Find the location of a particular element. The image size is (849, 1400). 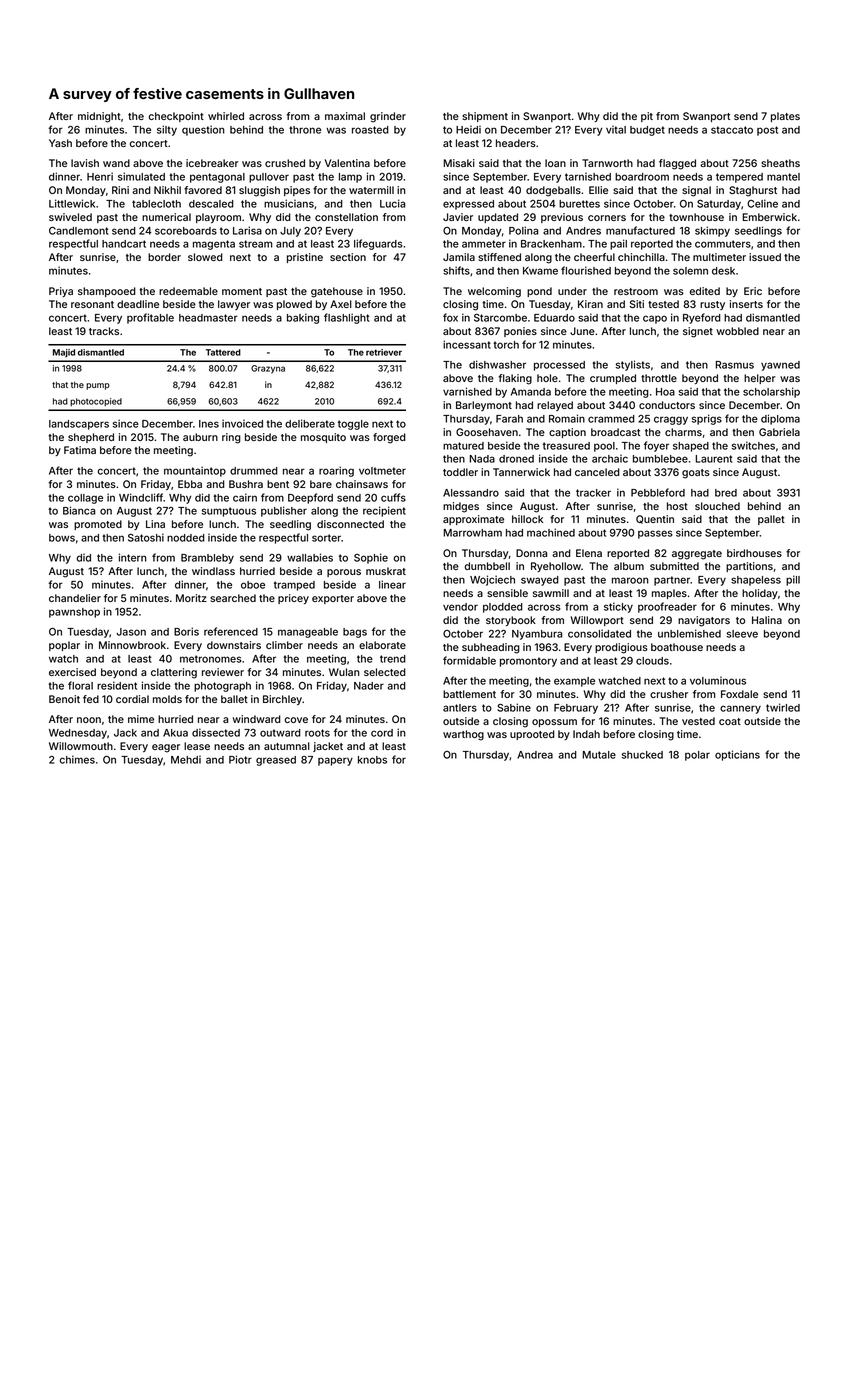

collage is located at coordinates (85, 499).
